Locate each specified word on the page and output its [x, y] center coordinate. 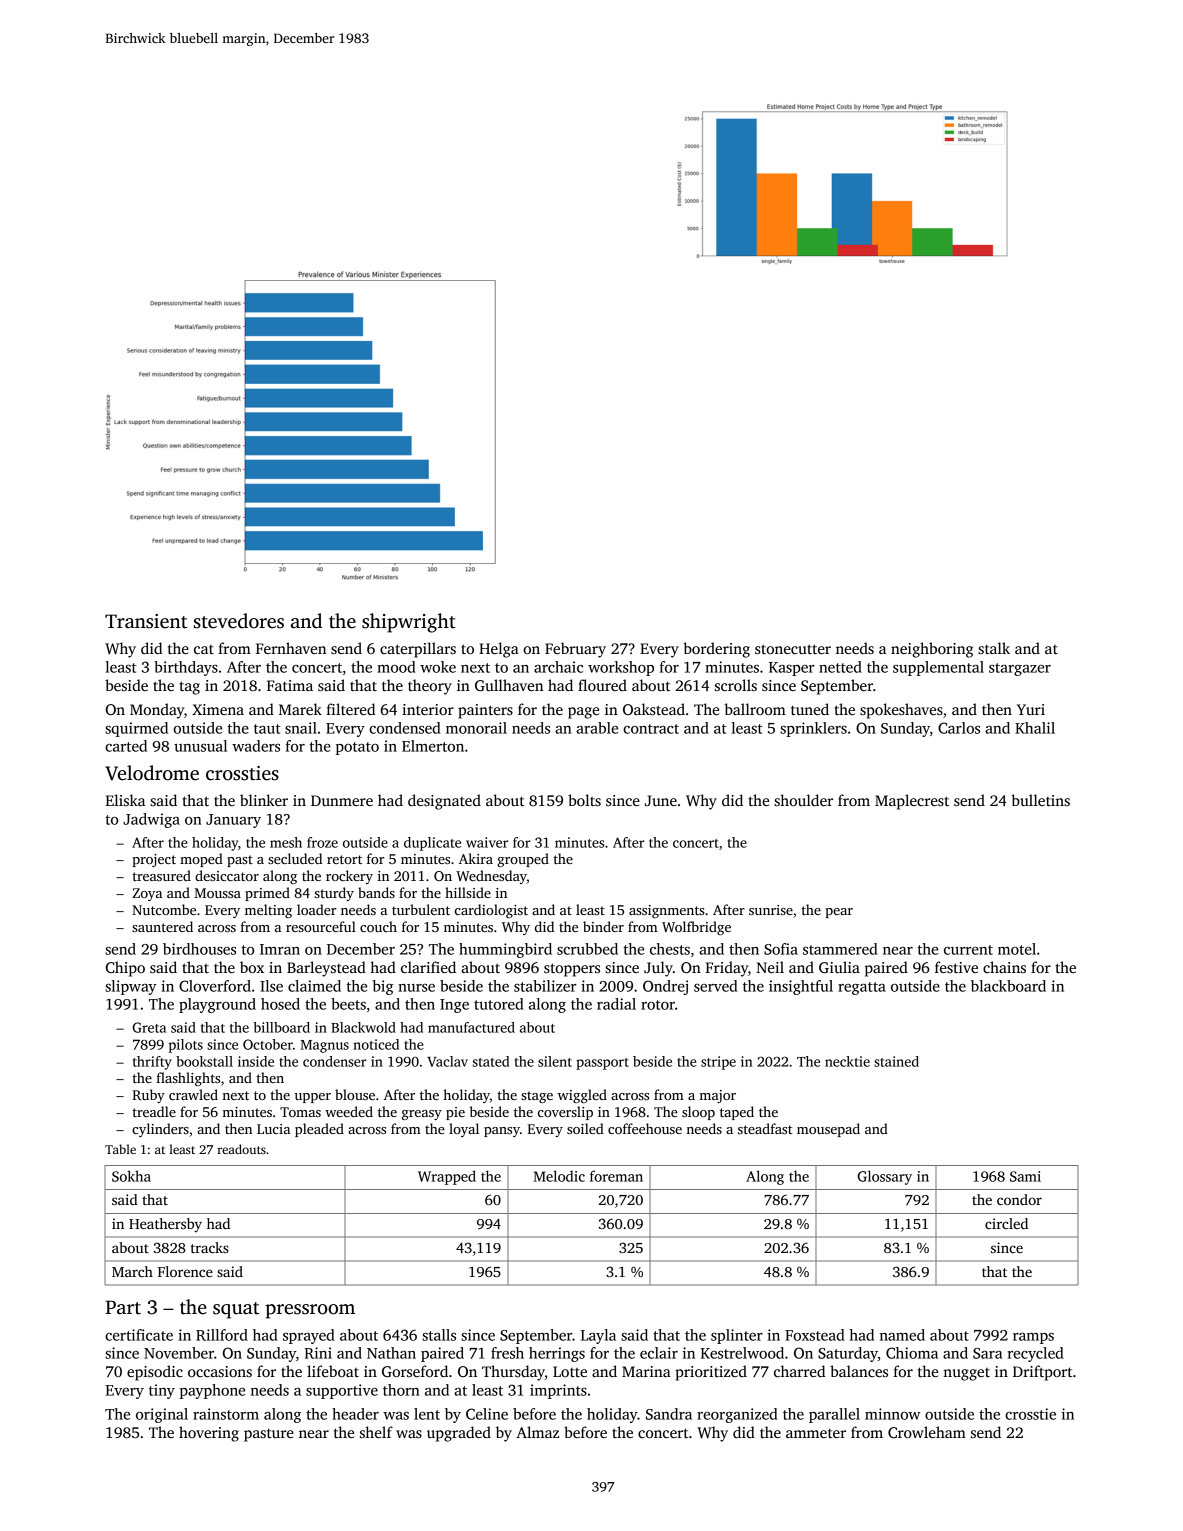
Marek [300, 709]
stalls [439, 1335]
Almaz [537, 1432]
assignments [667, 911]
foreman [616, 1176]
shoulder [803, 800]
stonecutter [793, 649]
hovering [209, 1434]
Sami [1025, 1176]
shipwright [409, 623]
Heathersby [165, 1225]
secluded [295, 858]
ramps [1033, 1338]
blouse [355, 1094]
